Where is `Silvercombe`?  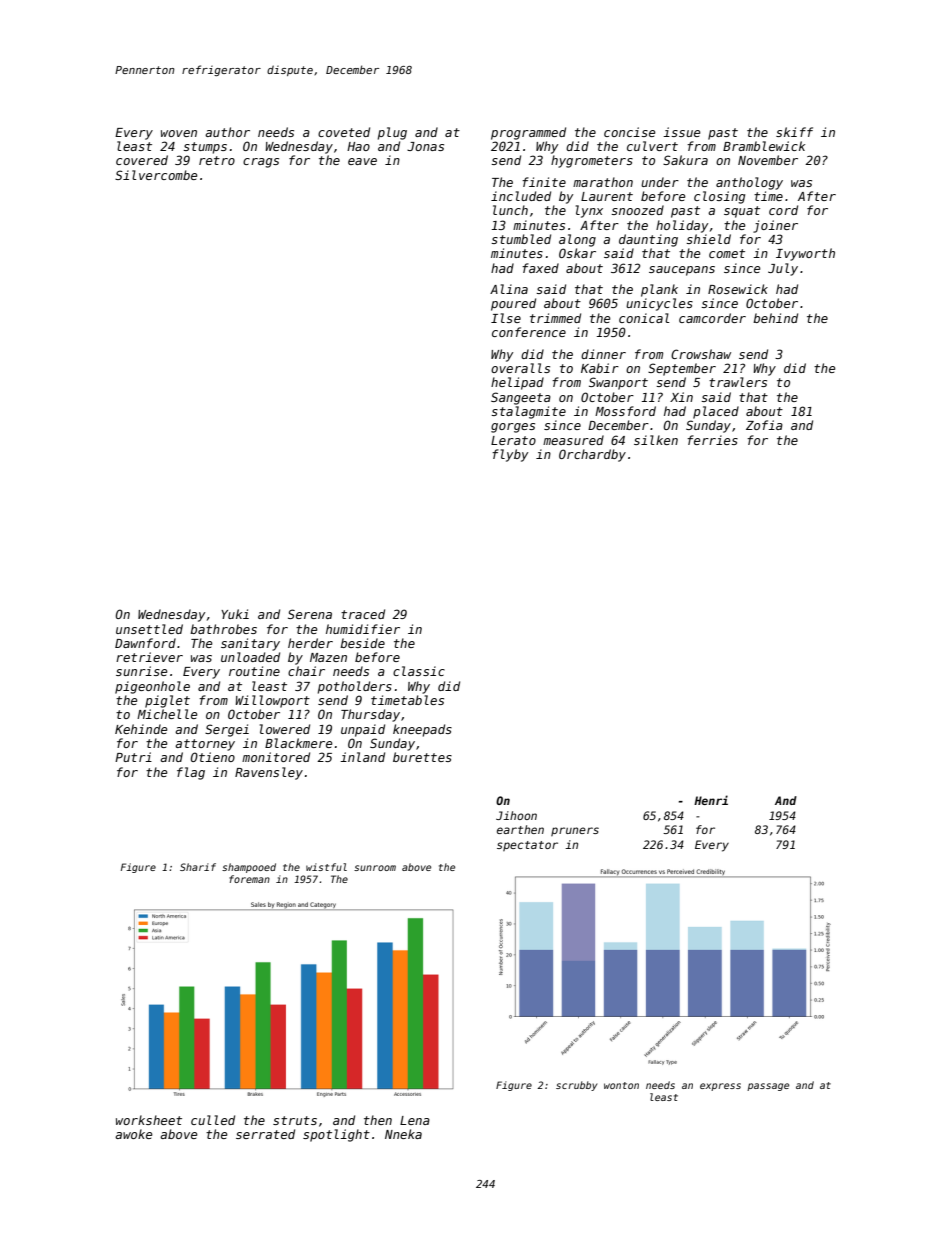 Silvercombe is located at coordinates (156, 175).
